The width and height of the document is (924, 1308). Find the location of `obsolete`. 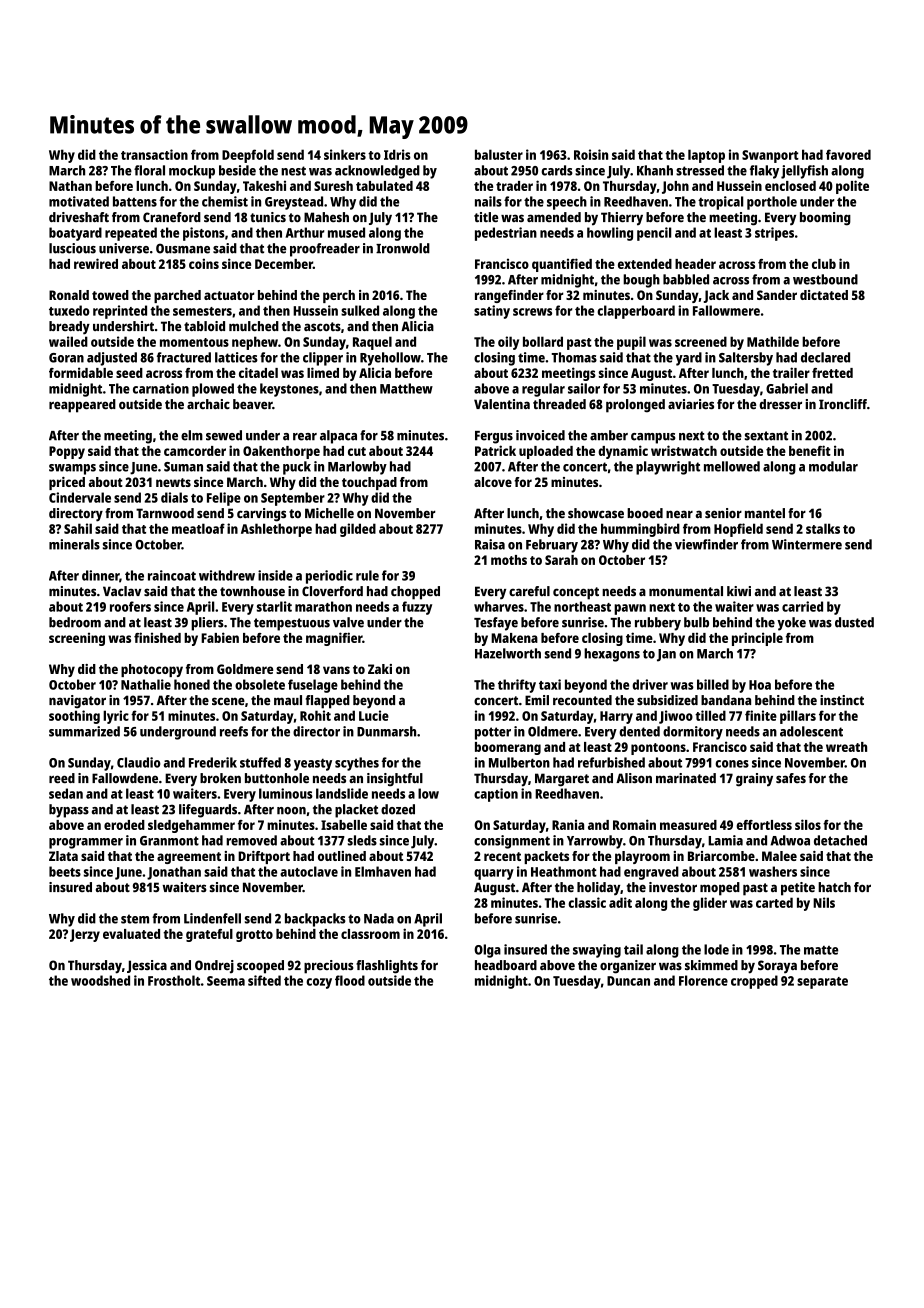

obsolete is located at coordinates (260, 684).
